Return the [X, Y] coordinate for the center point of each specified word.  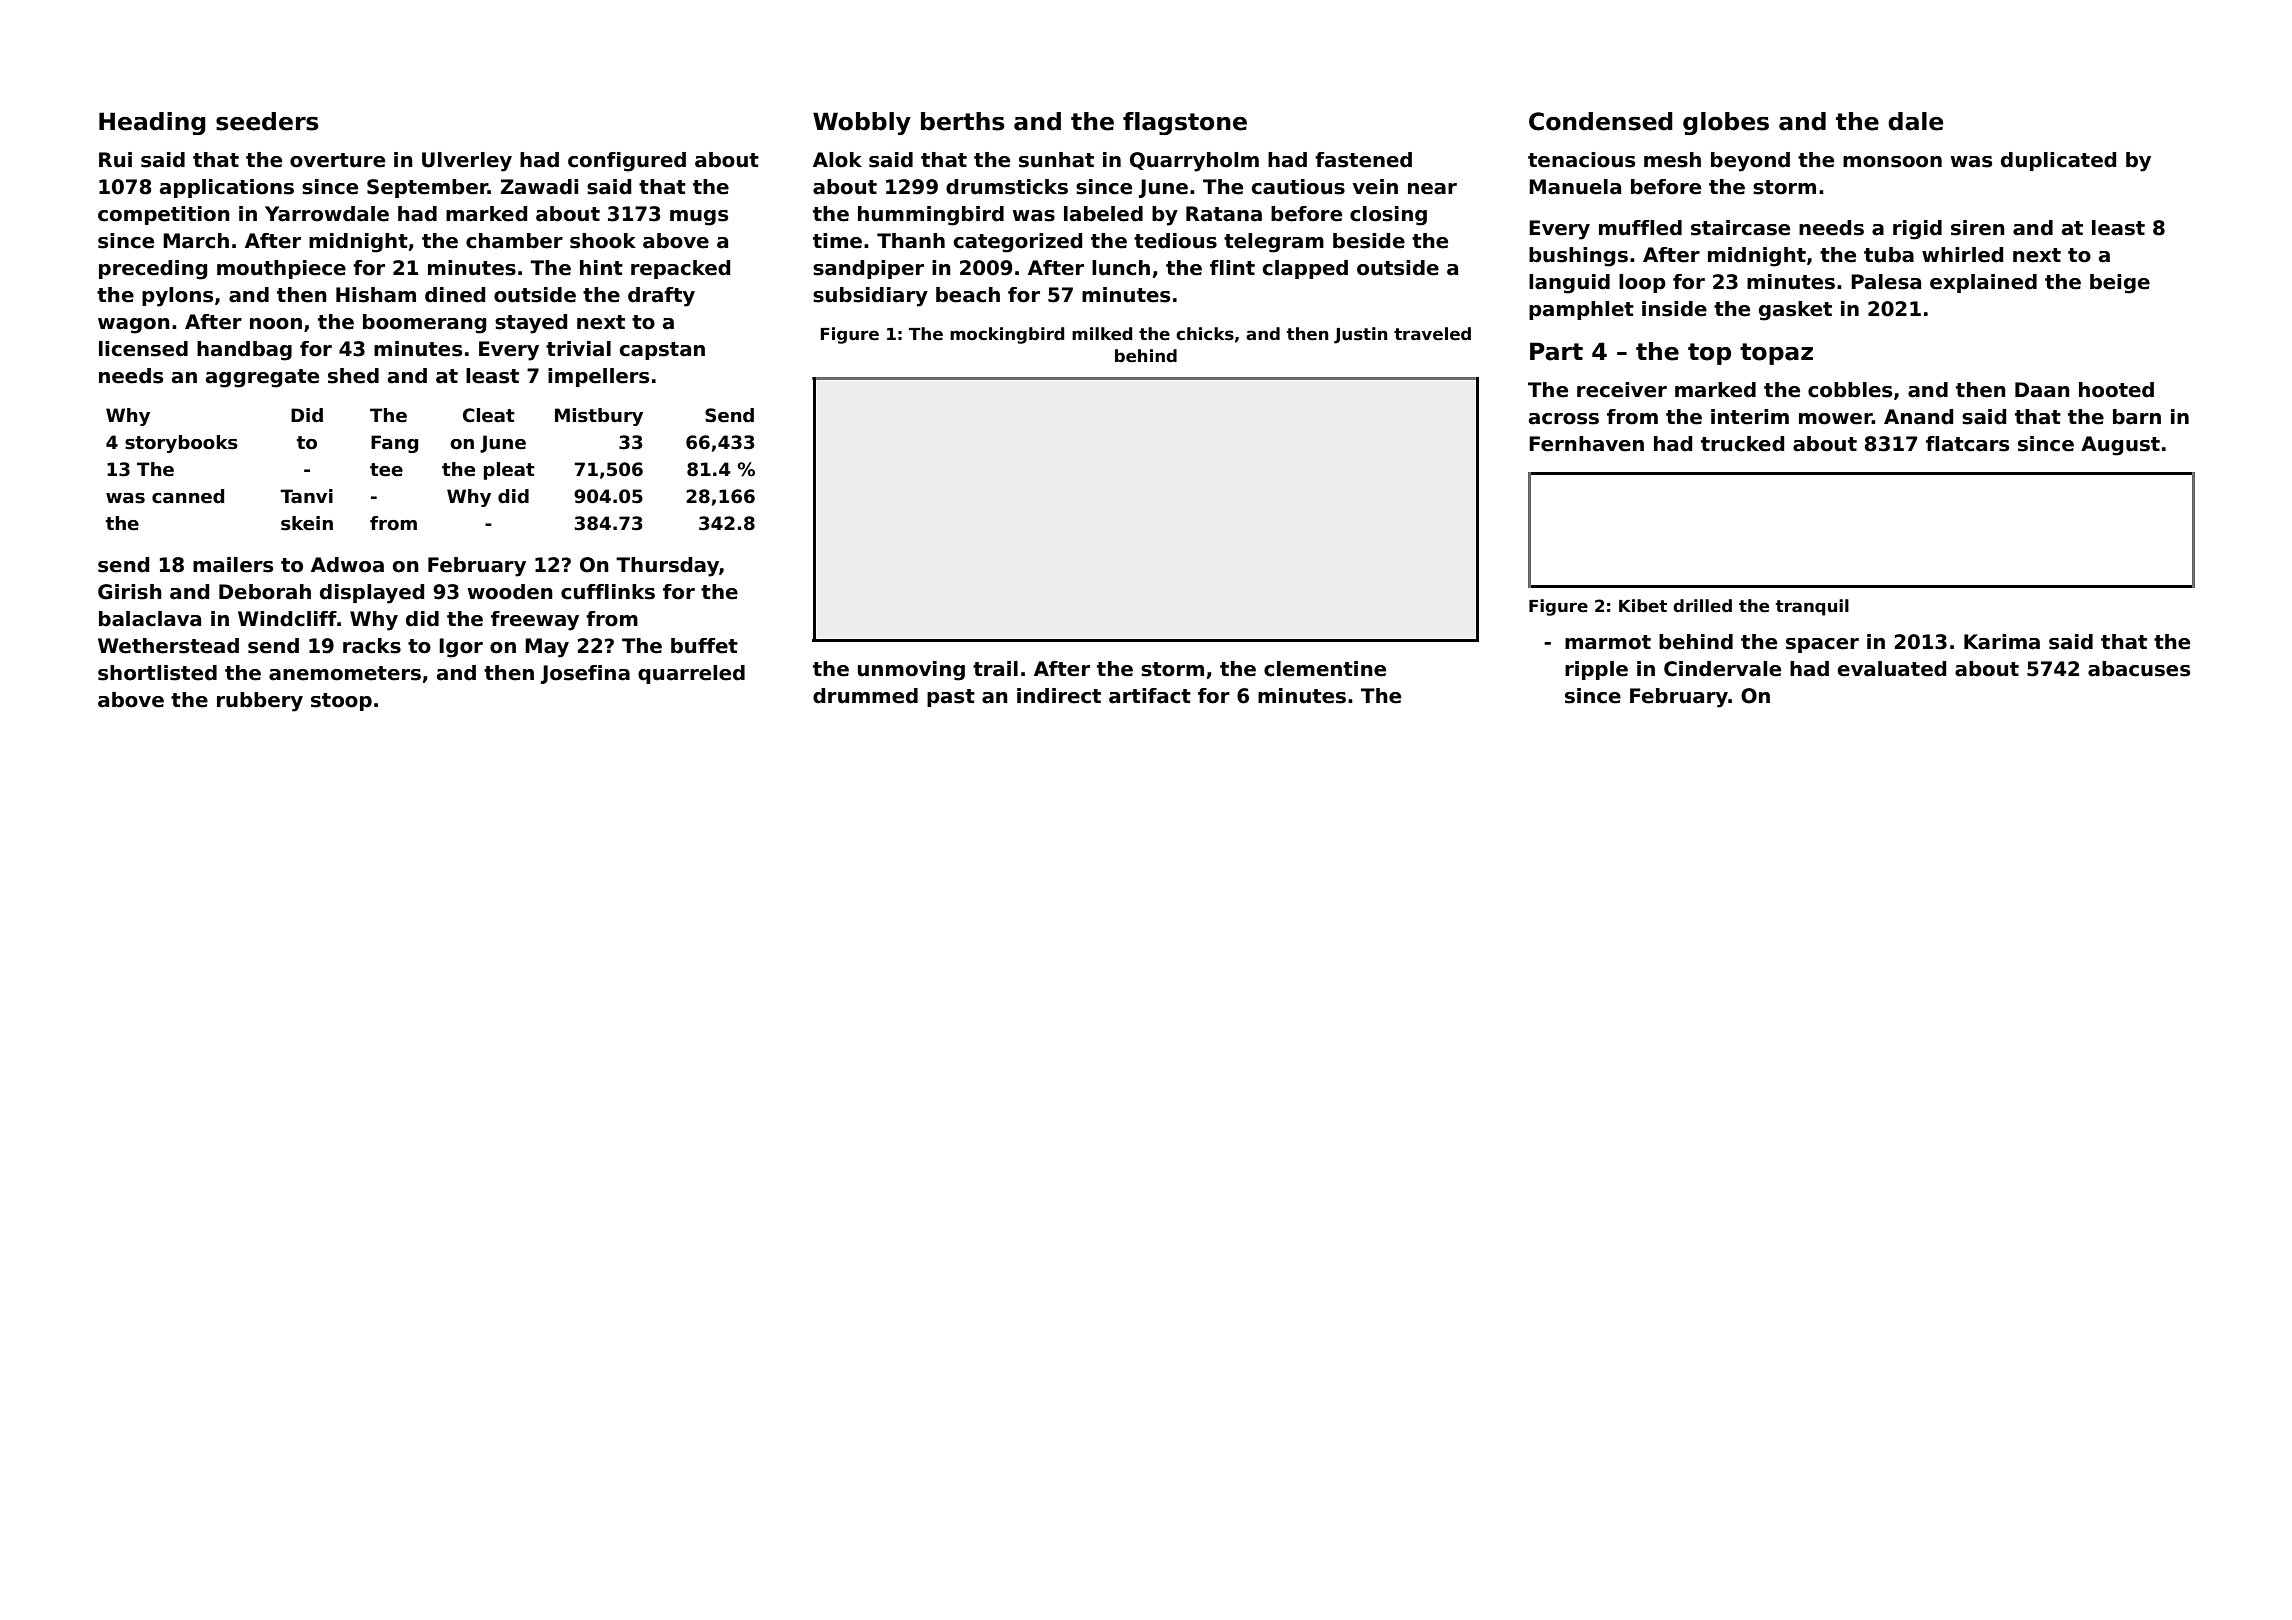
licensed [143, 349]
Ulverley [467, 162]
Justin [1361, 335]
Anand [1918, 417]
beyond [1750, 162]
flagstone [1185, 123]
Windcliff [287, 619]
